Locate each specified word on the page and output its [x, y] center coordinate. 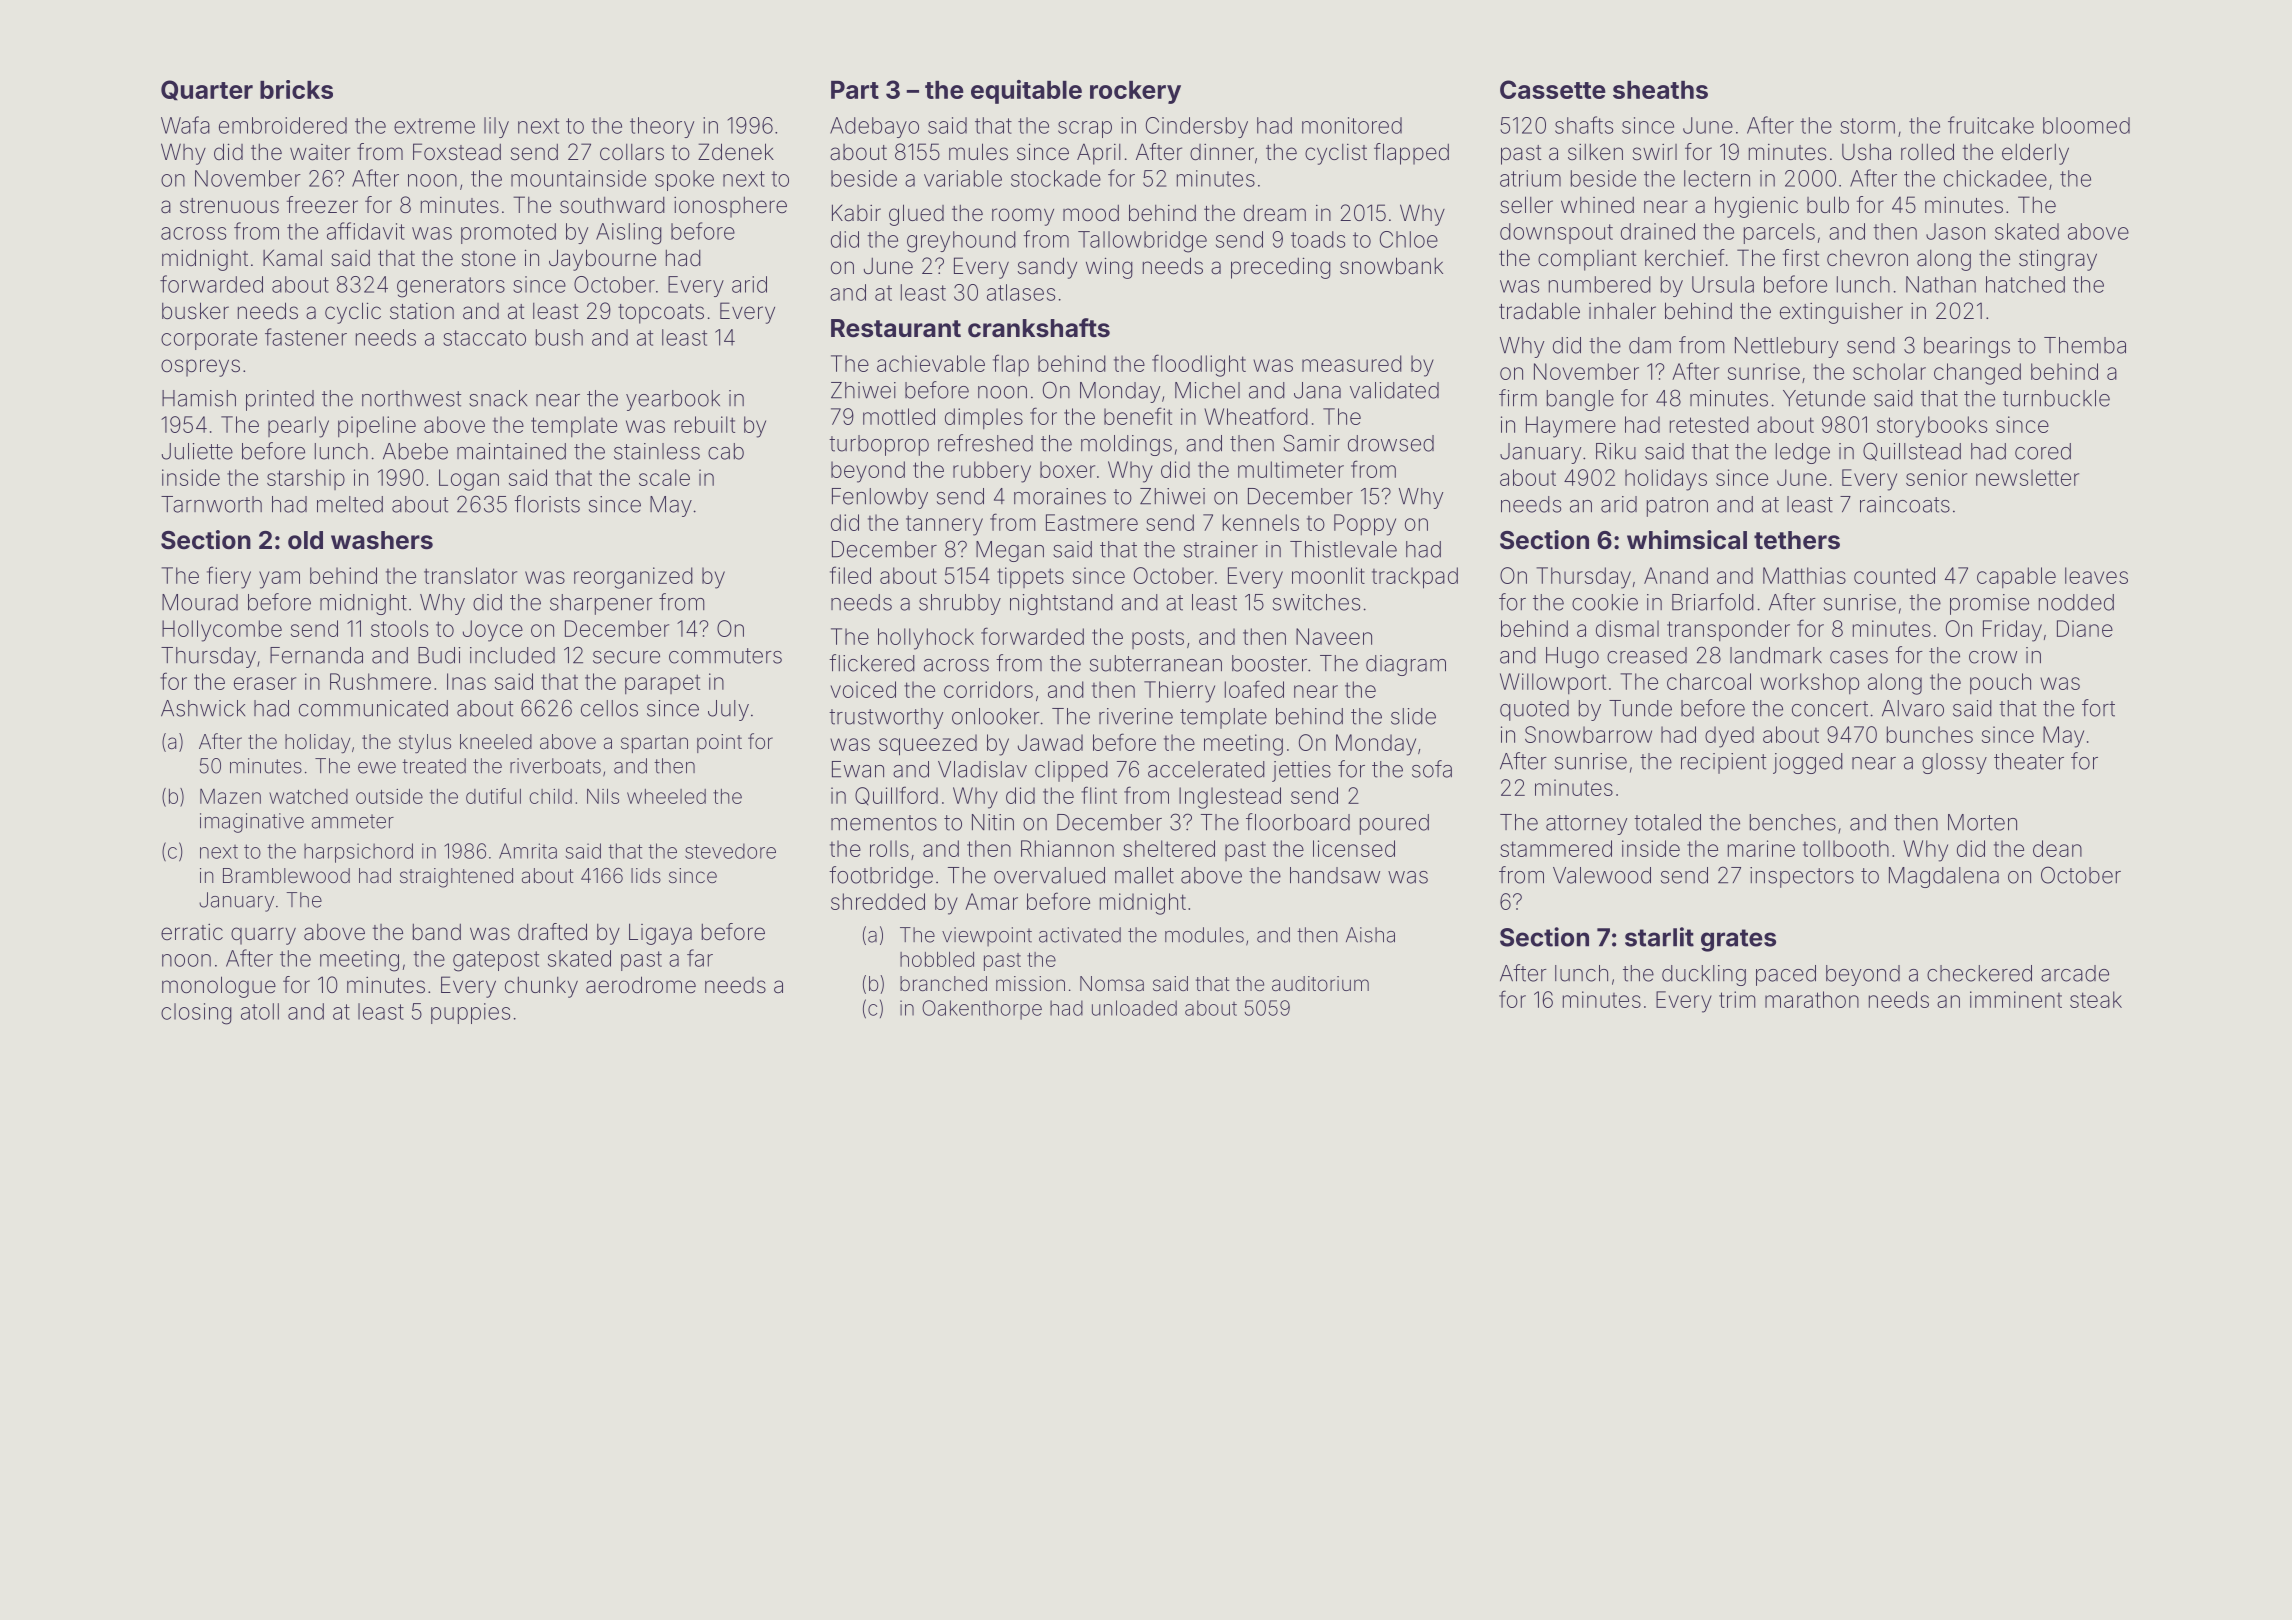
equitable [1026, 92]
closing [196, 1014]
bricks [296, 89]
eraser [265, 683]
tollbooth [1846, 848]
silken [1595, 152]
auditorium [1320, 983]
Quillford [896, 795]
